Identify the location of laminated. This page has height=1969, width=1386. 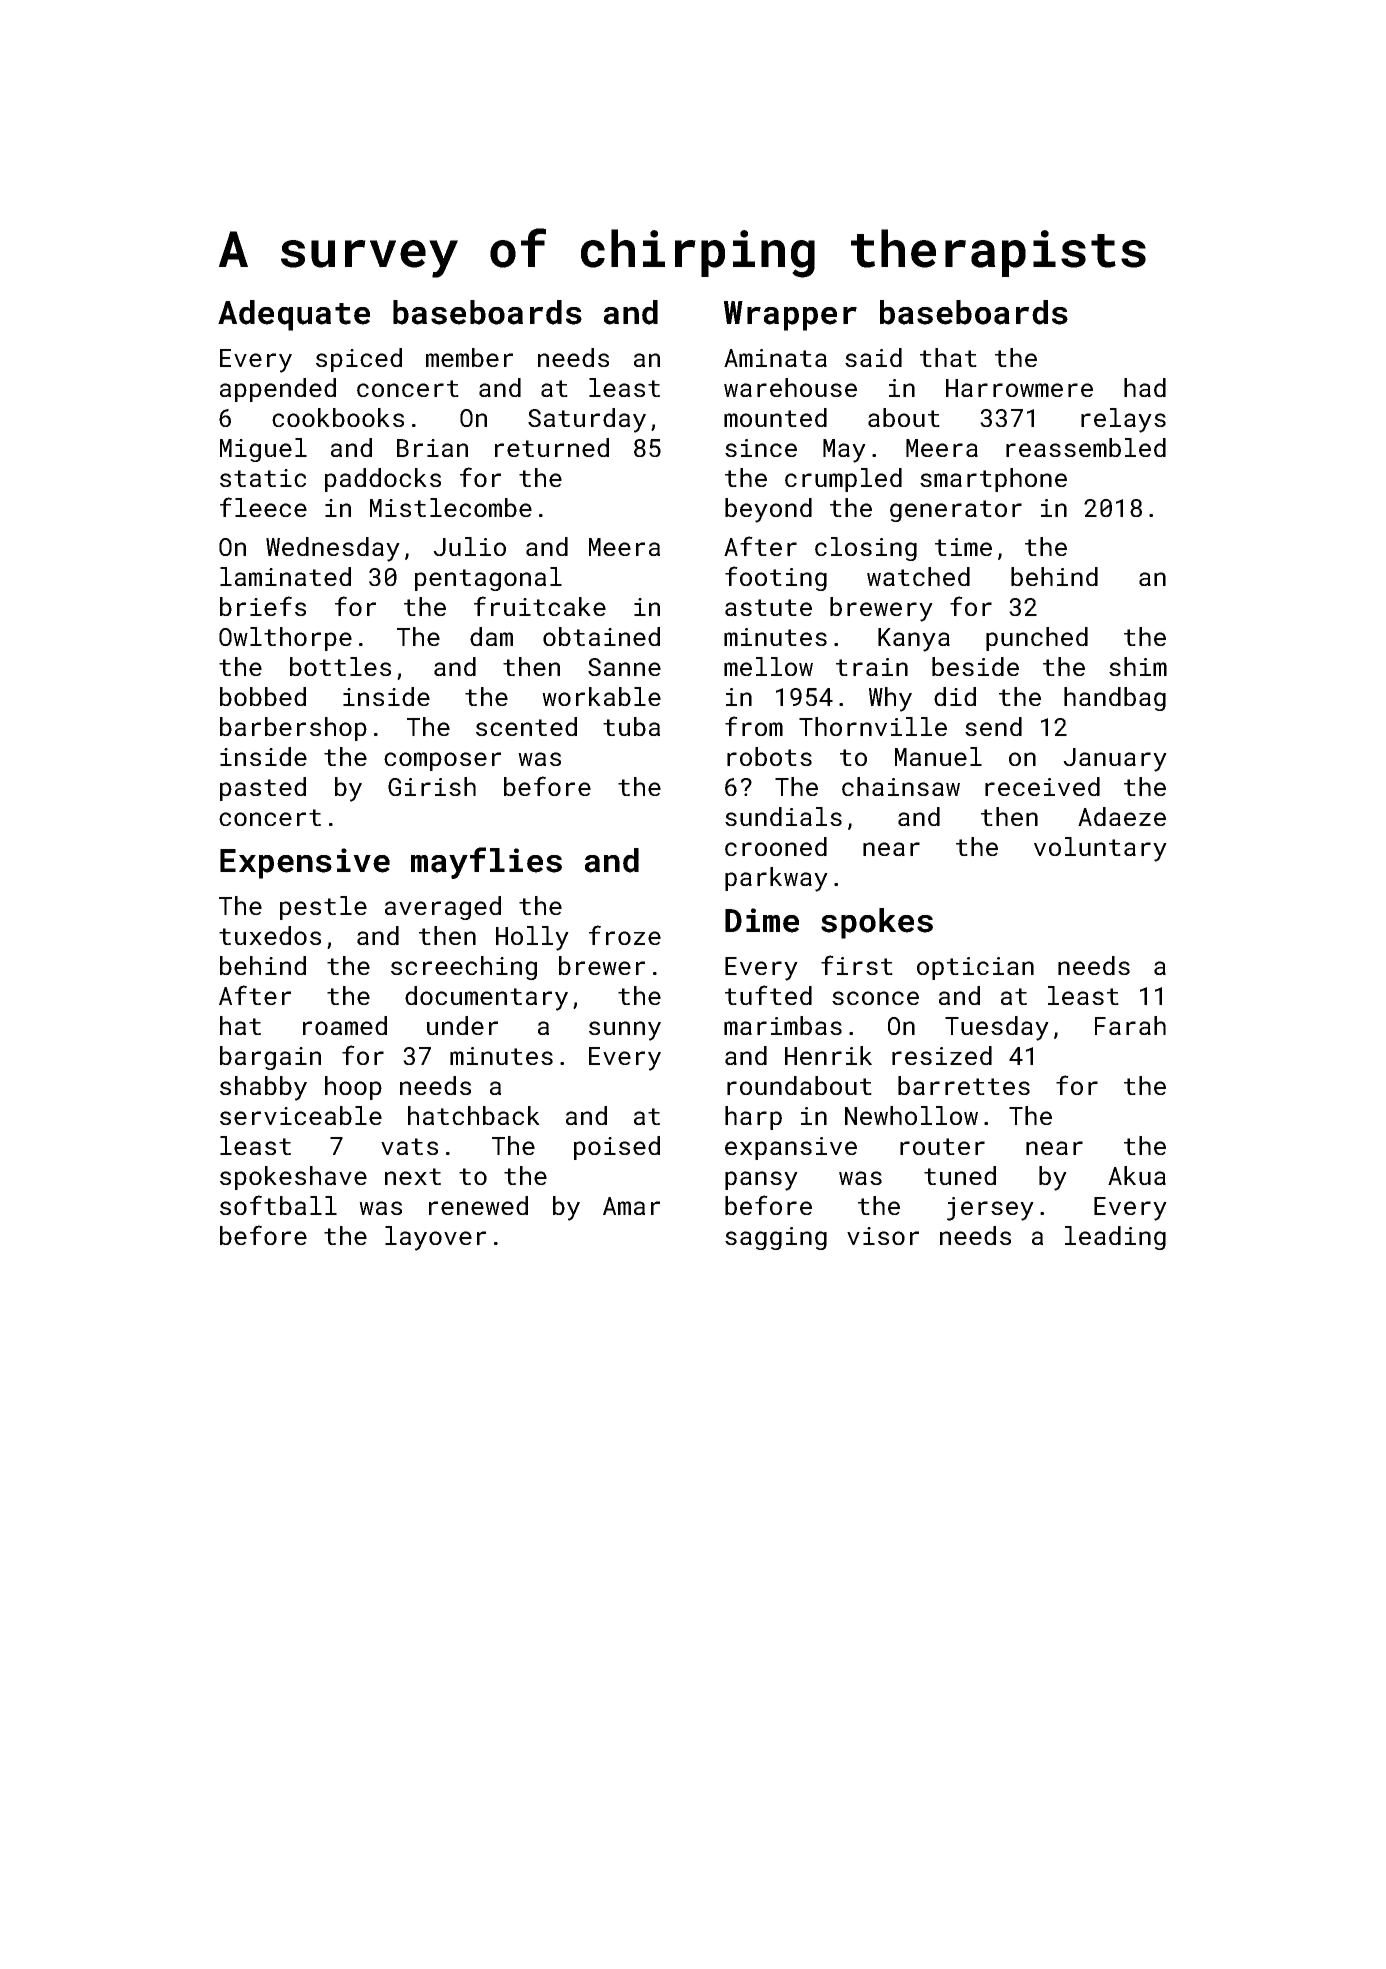
(285, 576).
